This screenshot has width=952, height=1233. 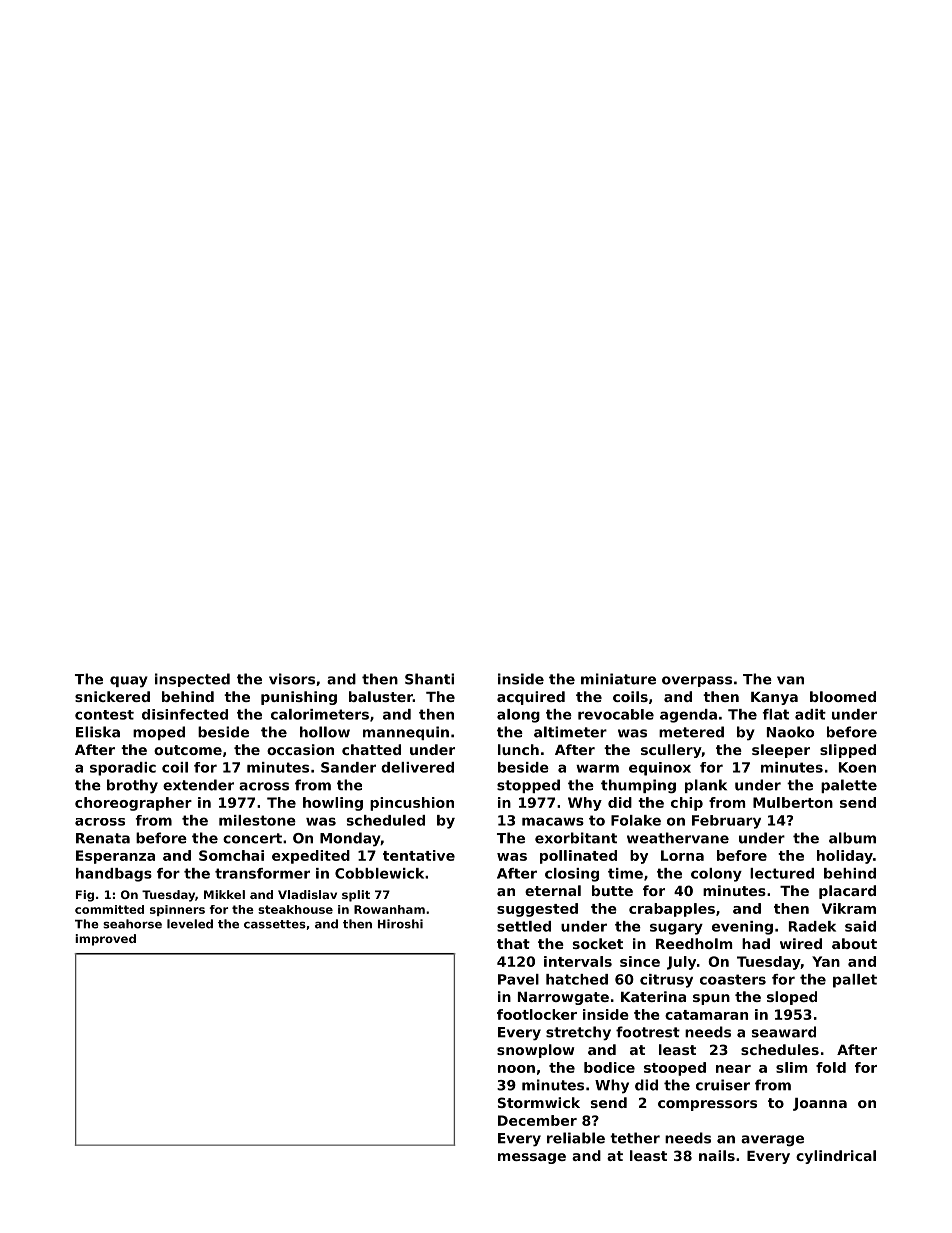 I want to click on message, so click(x=532, y=1158).
